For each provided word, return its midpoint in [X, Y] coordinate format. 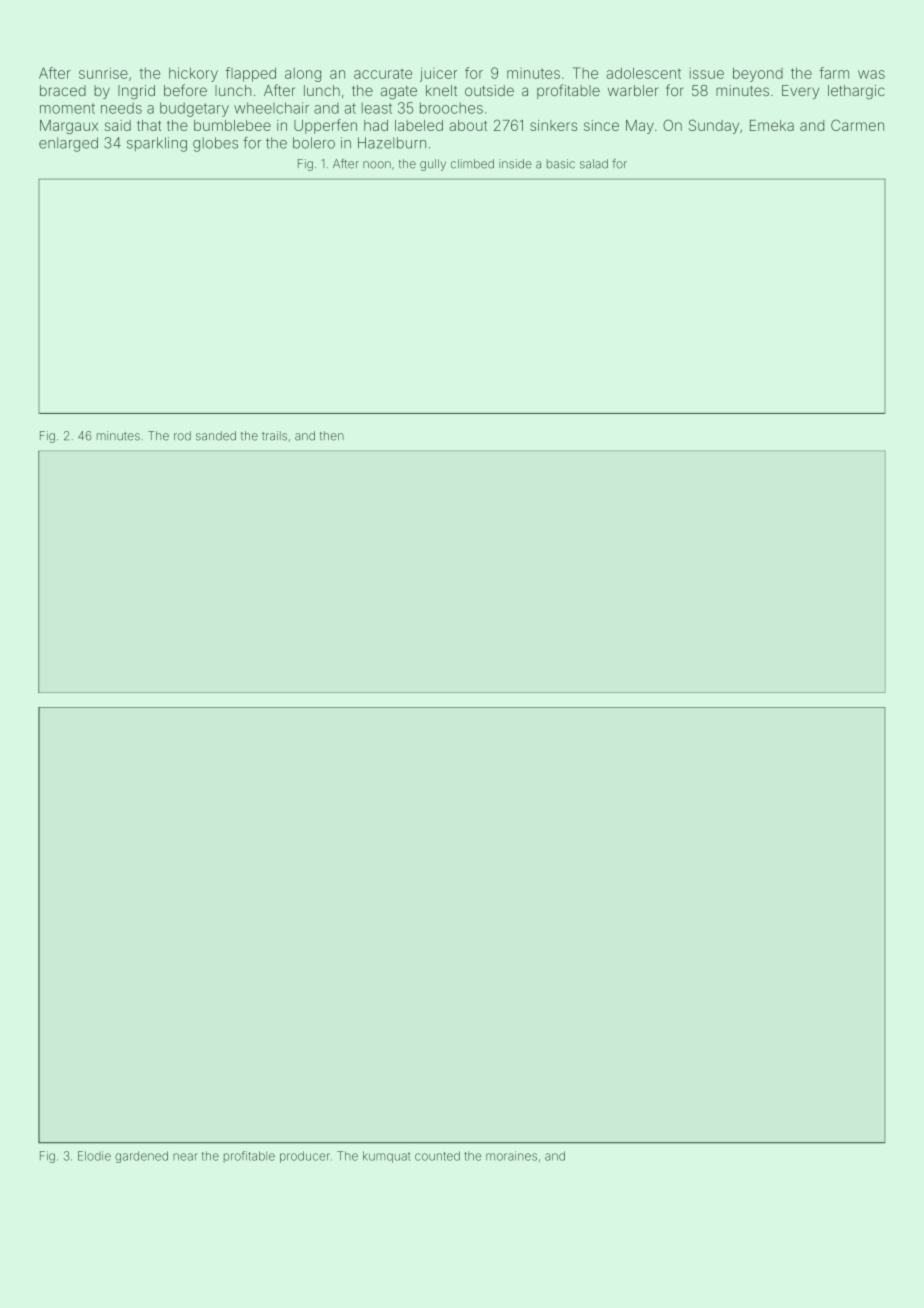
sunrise [103, 73]
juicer [439, 74]
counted [437, 1156]
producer [305, 1157]
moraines [511, 1156]
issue [707, 73]
